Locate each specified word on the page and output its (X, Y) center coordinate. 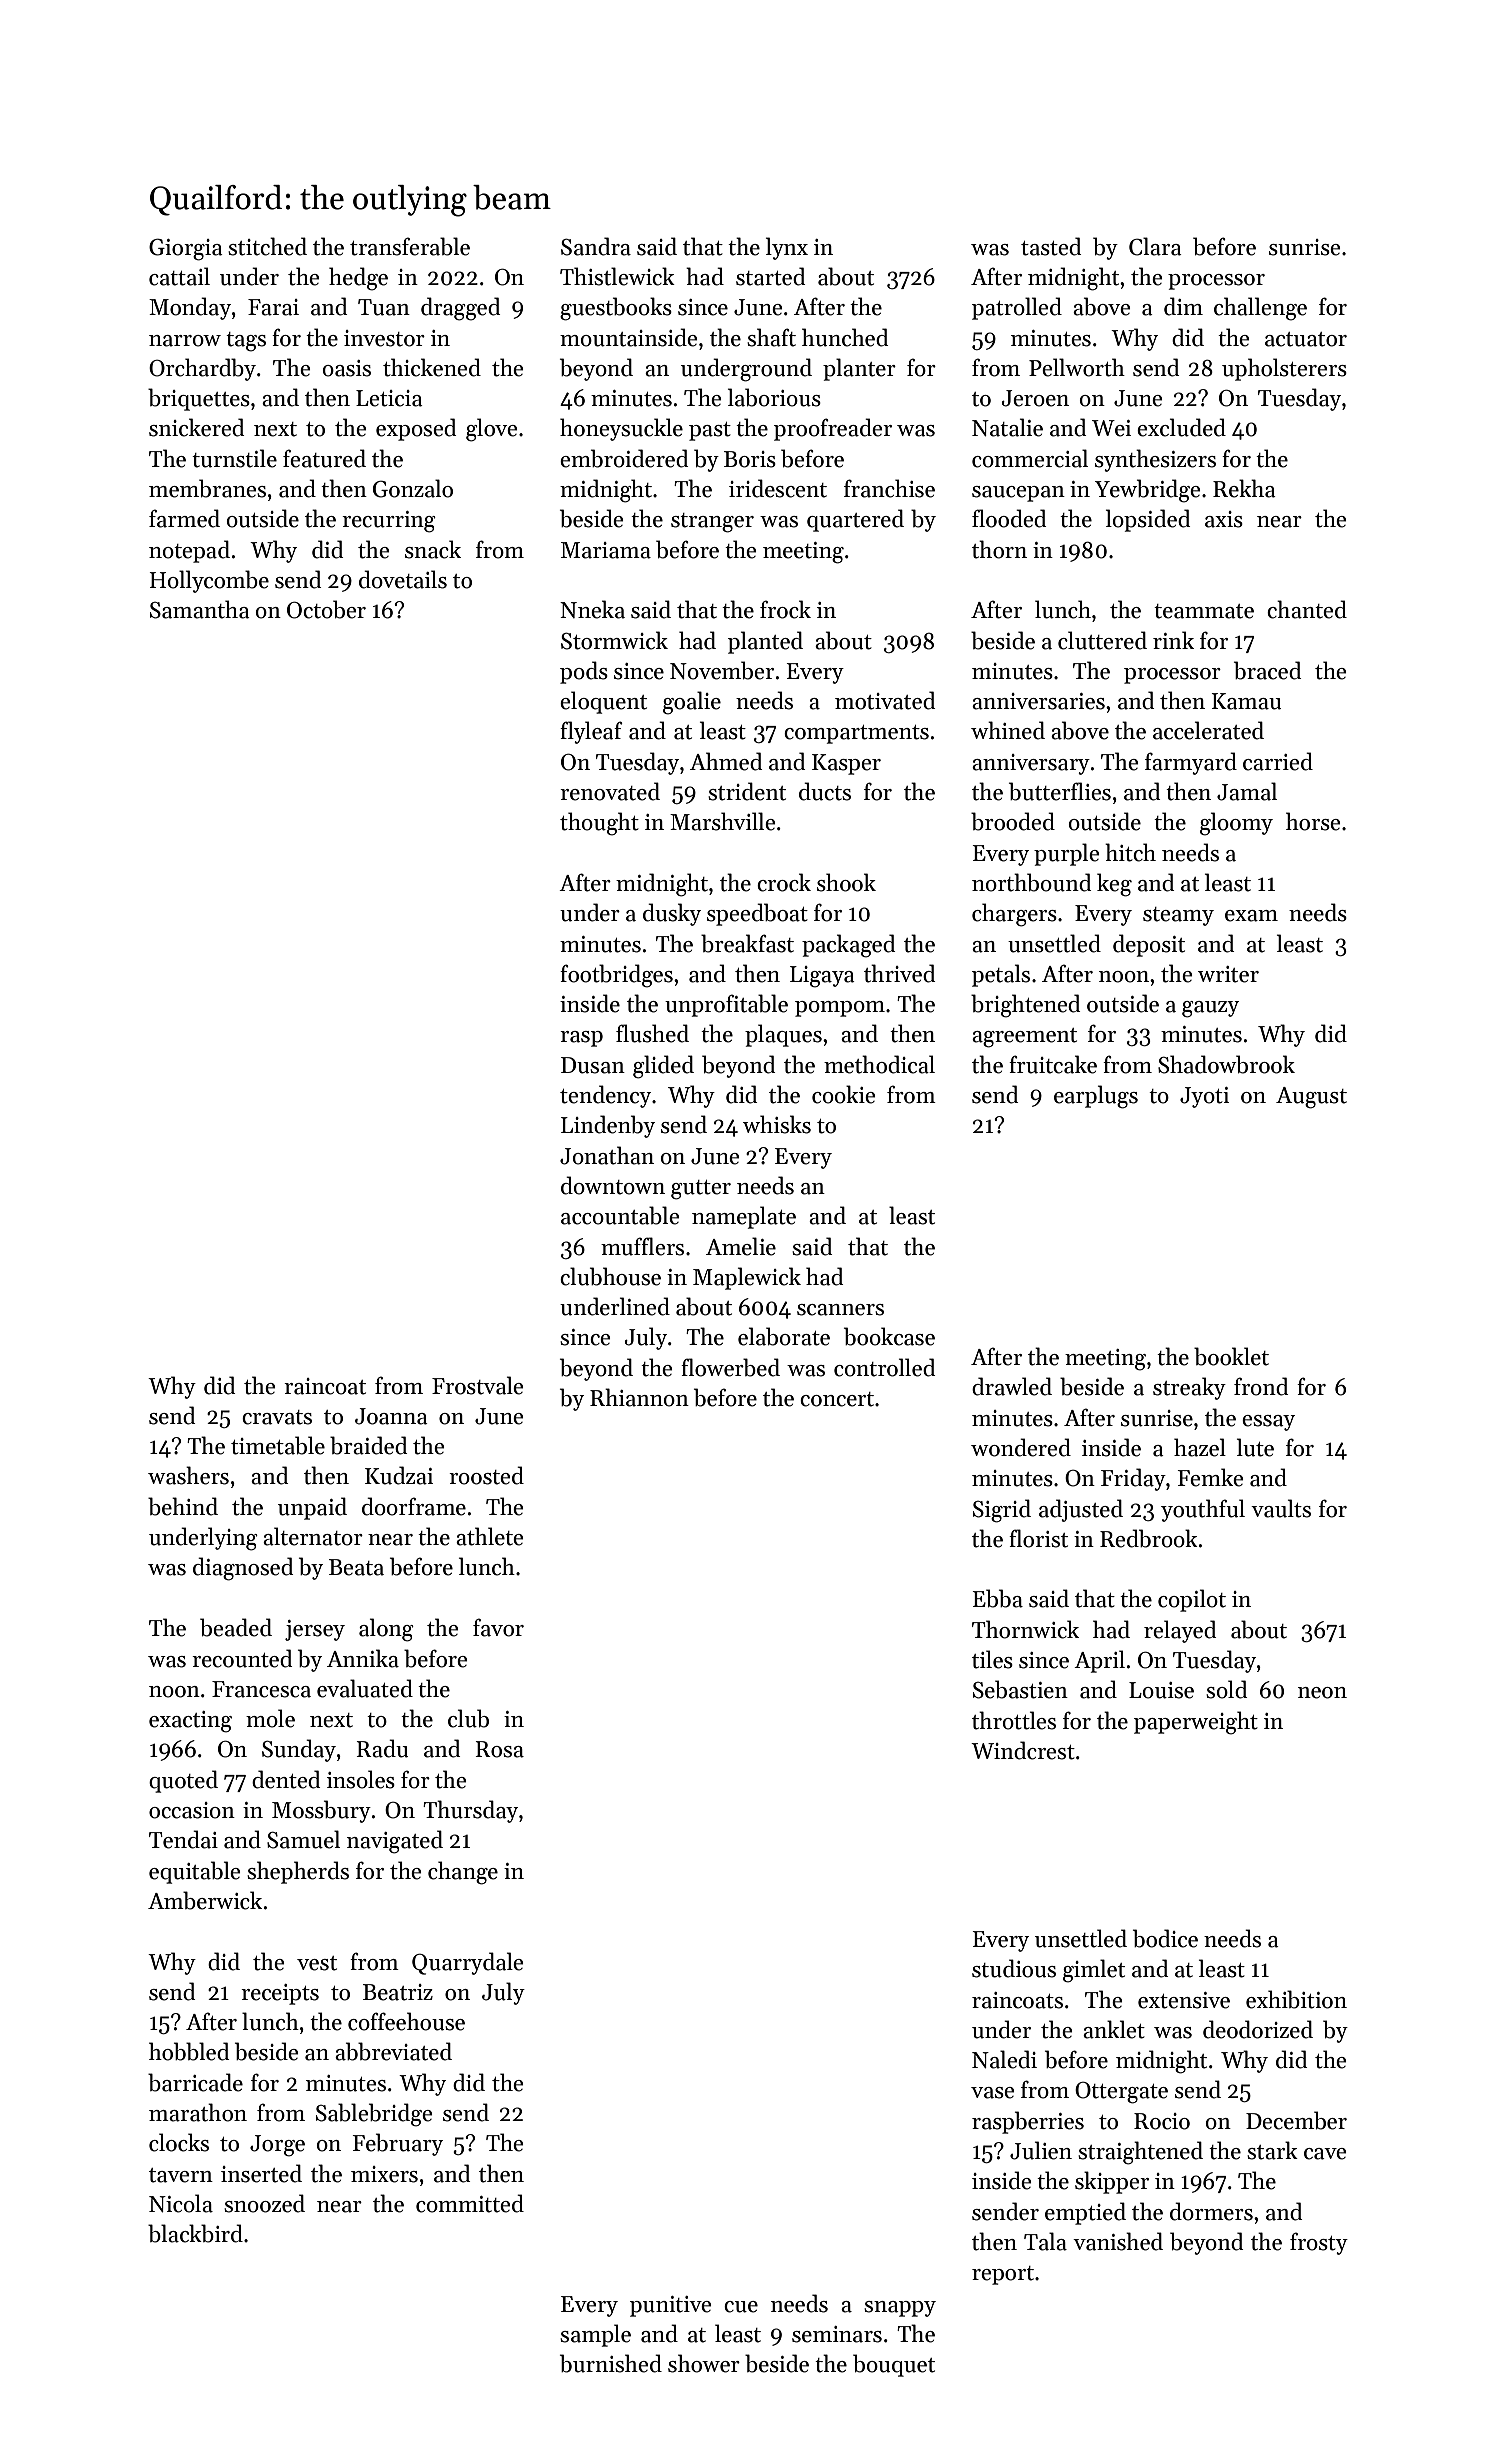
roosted (486, 1475)
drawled (1012, 1386)
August (1311, 1098)
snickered (196, 427)
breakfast (747, 943)
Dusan (593, 1065)
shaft (771, 337)
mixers (384, 2174)
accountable (620, 1215)
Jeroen (1035, 398)
